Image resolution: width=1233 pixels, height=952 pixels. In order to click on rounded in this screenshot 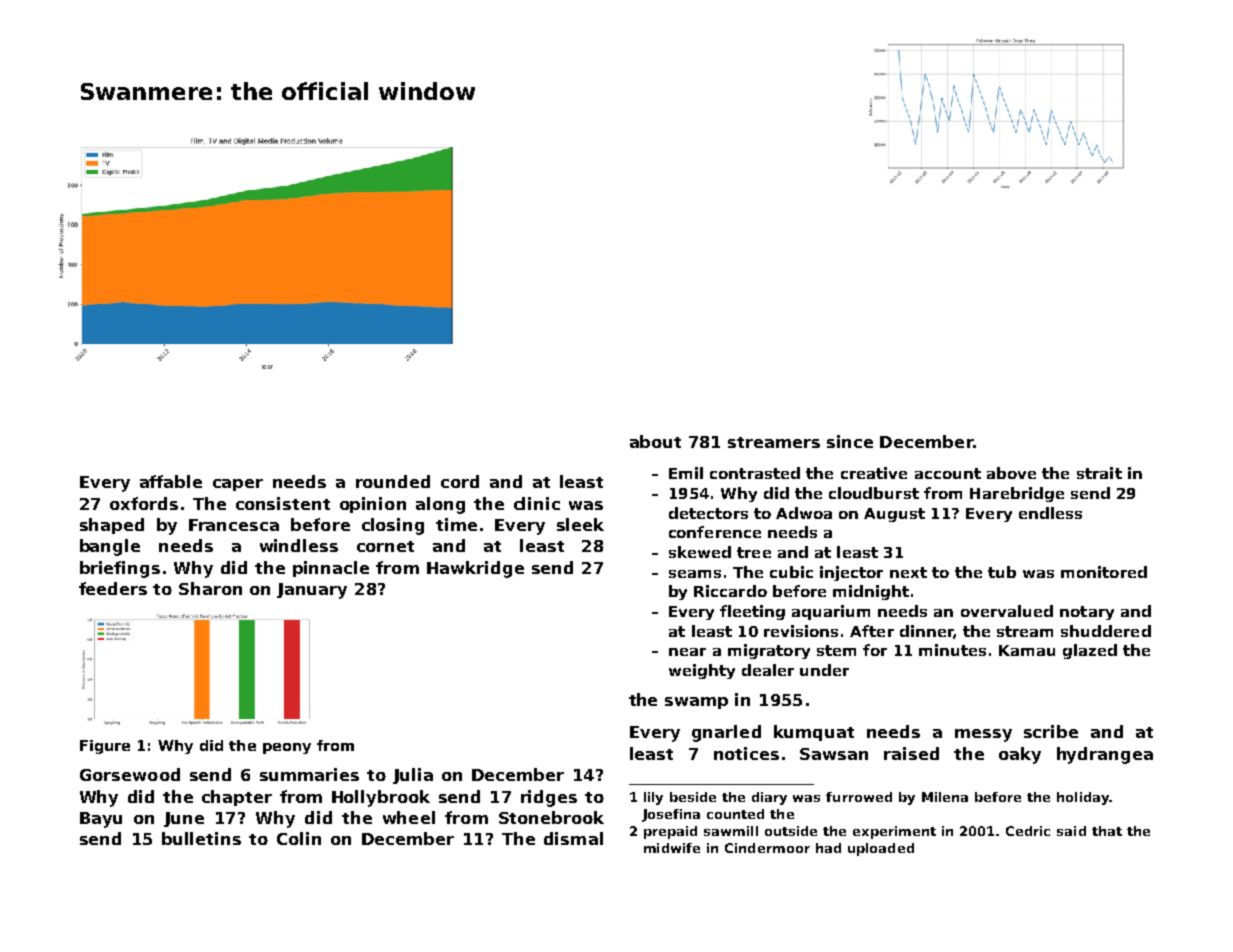, I will do `click(393, 481)`.
